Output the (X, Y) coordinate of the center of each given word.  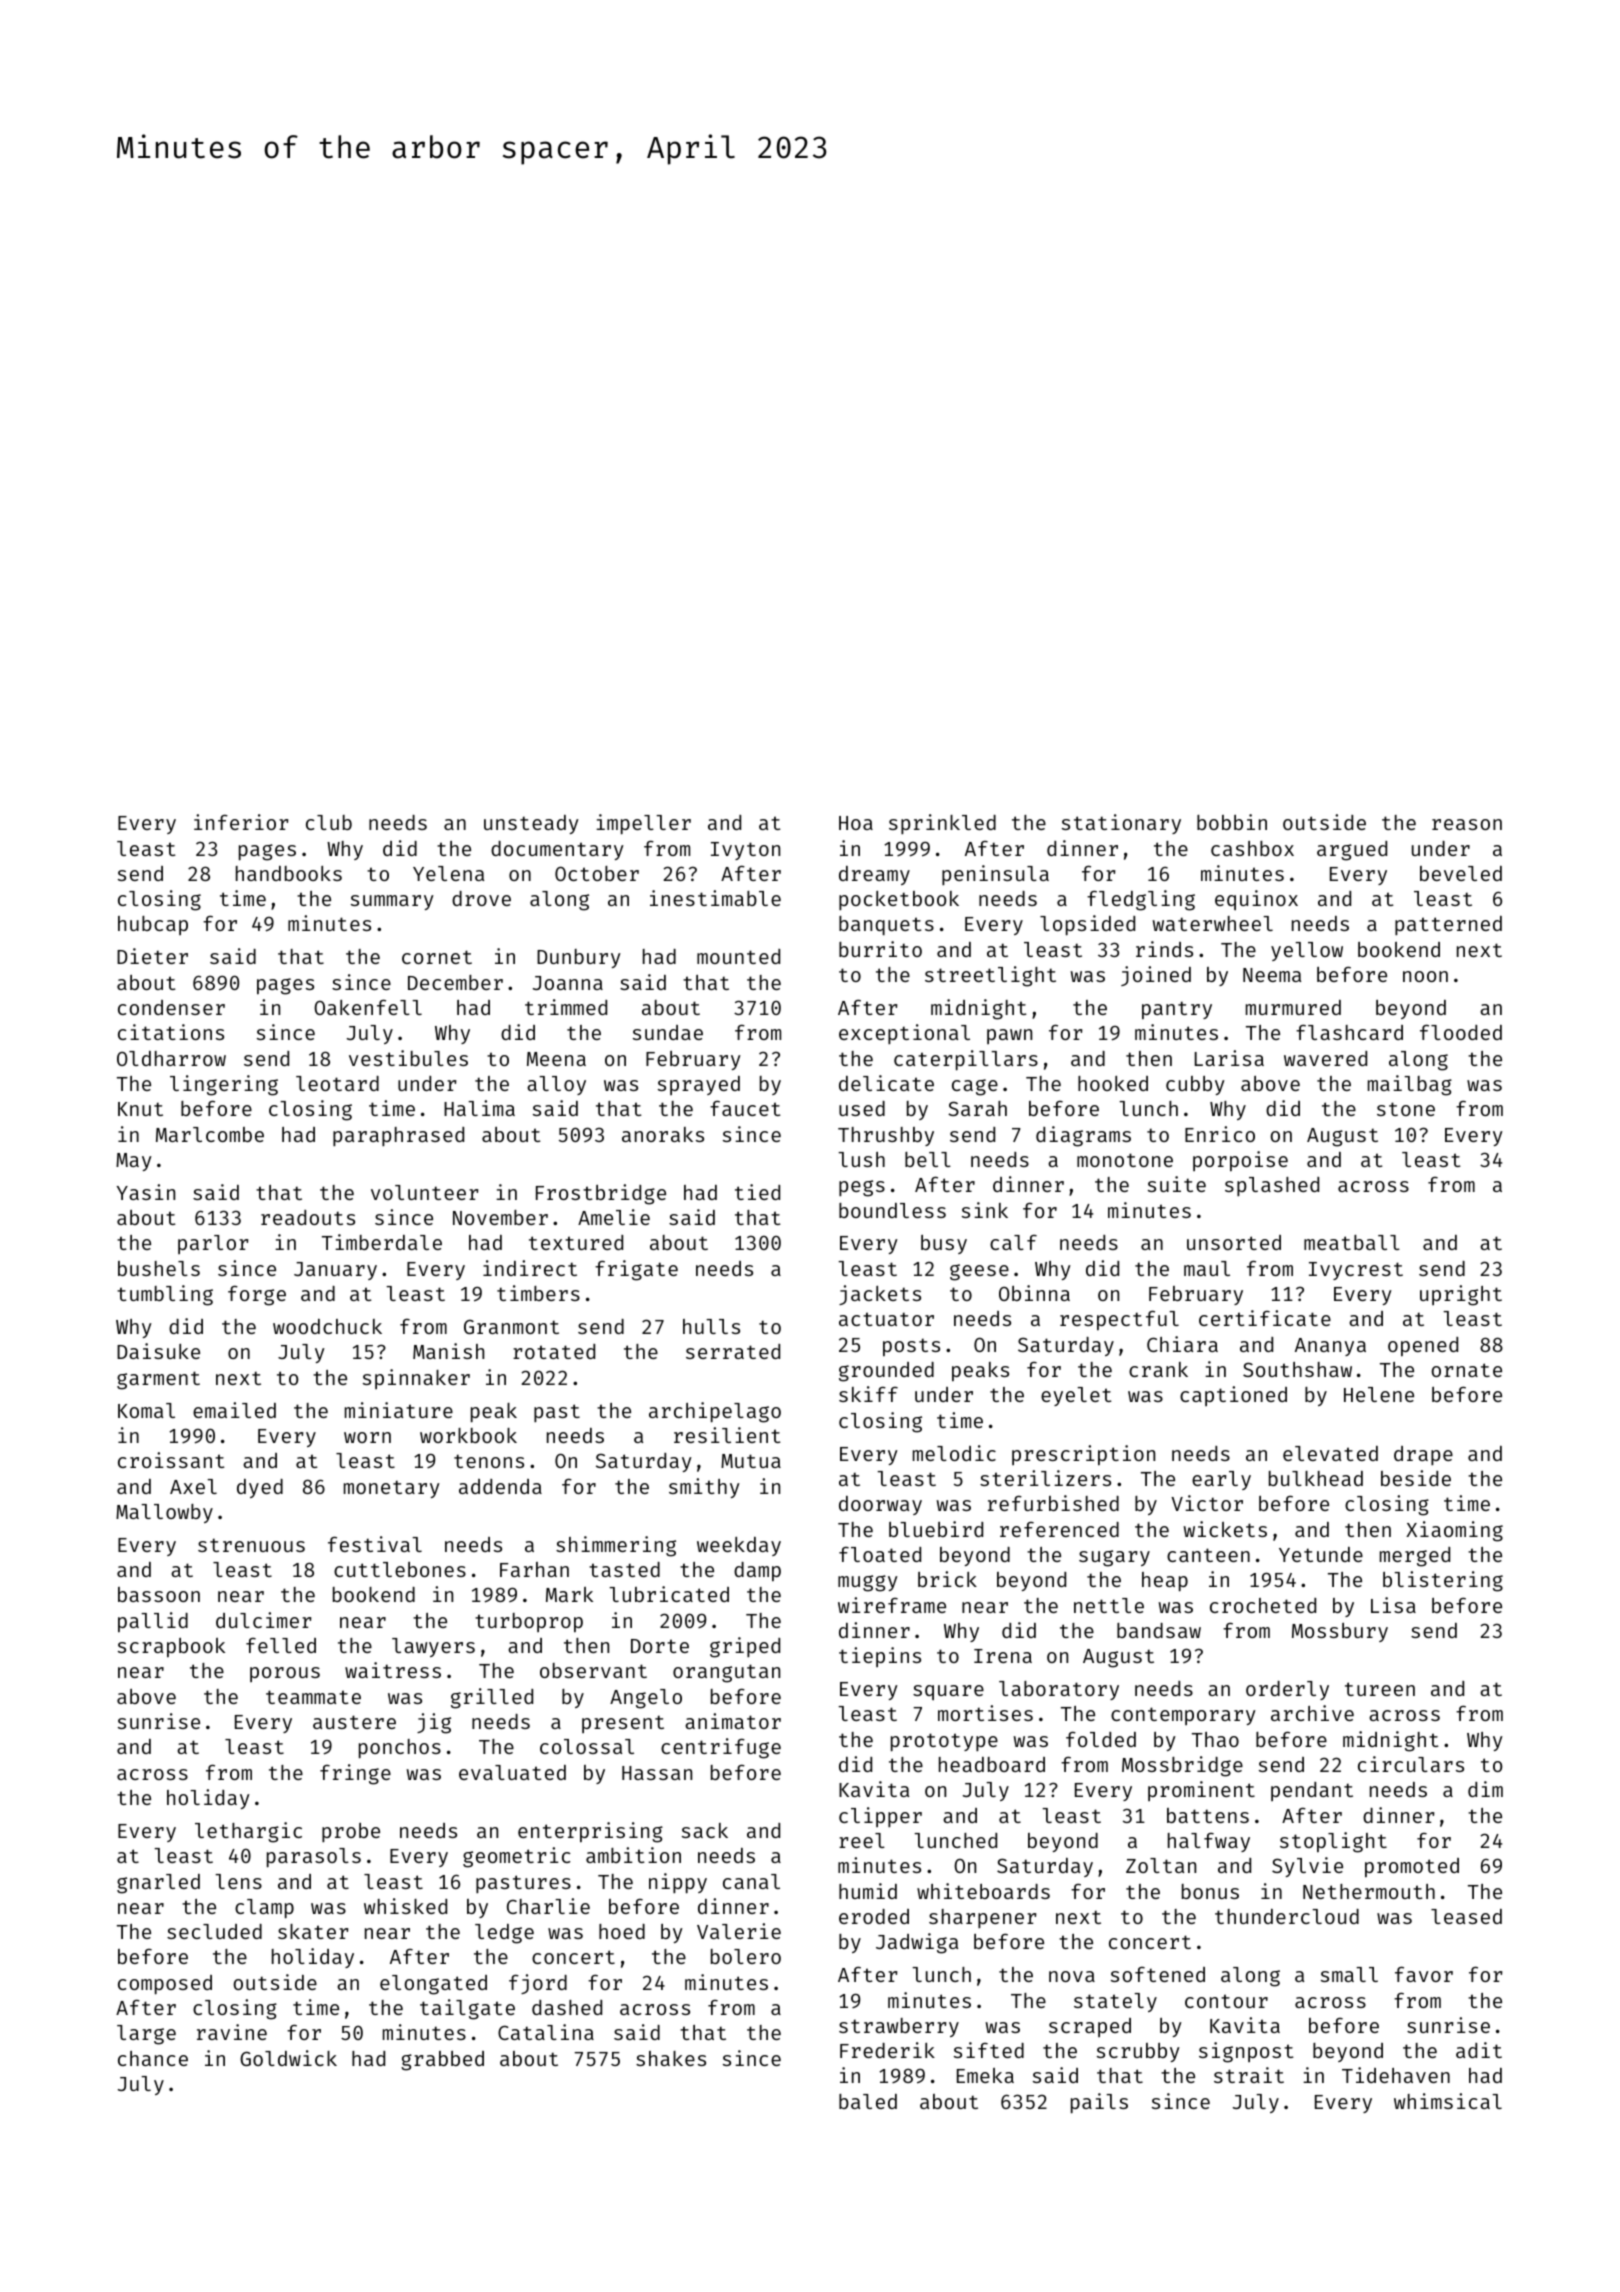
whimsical (1448, 2101)
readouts (308, 1217)
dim (1485, 1789)
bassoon (159, 1594)
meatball (1352, 1242)
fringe (355, 1774)
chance (153, 2058)
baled (868, 2101)
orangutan (726, 1673)
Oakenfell (368, 1007)
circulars (1411, 1764)
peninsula (995, 875)
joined (1156, 976)
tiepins (880, 1657)
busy (944, 1244)
